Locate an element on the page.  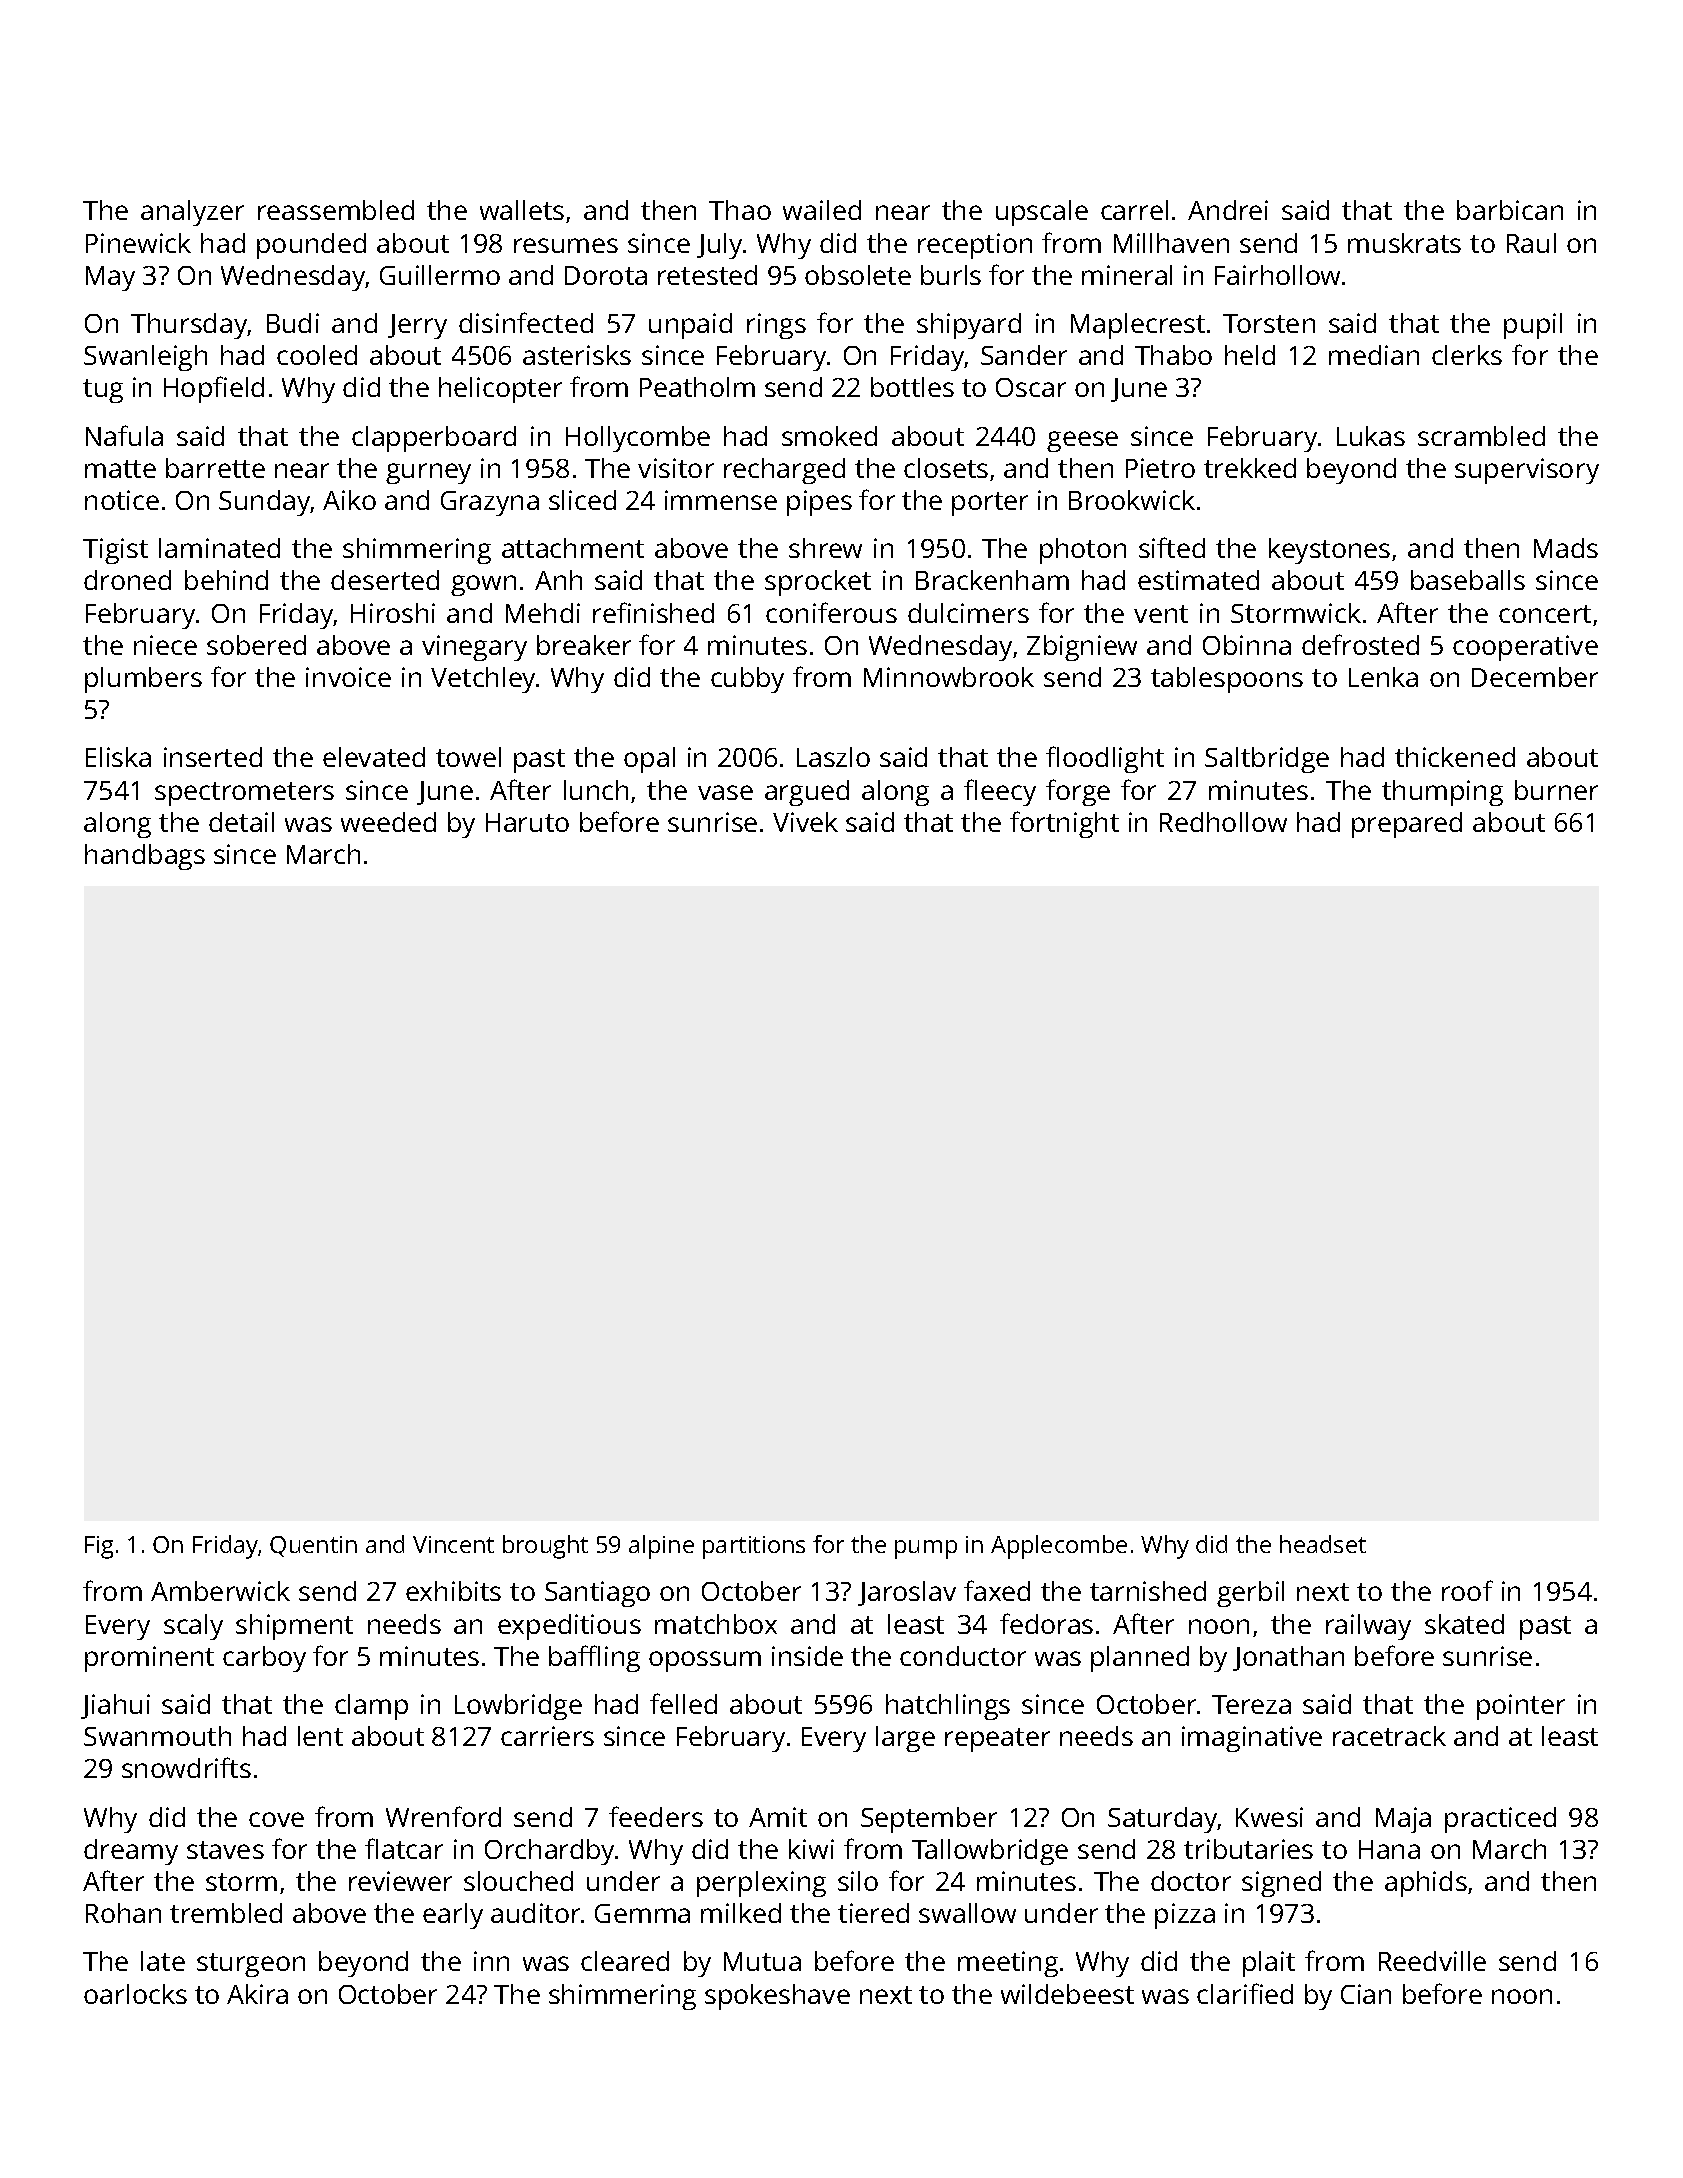
fleecy is located at coordinates (1000, 792).
